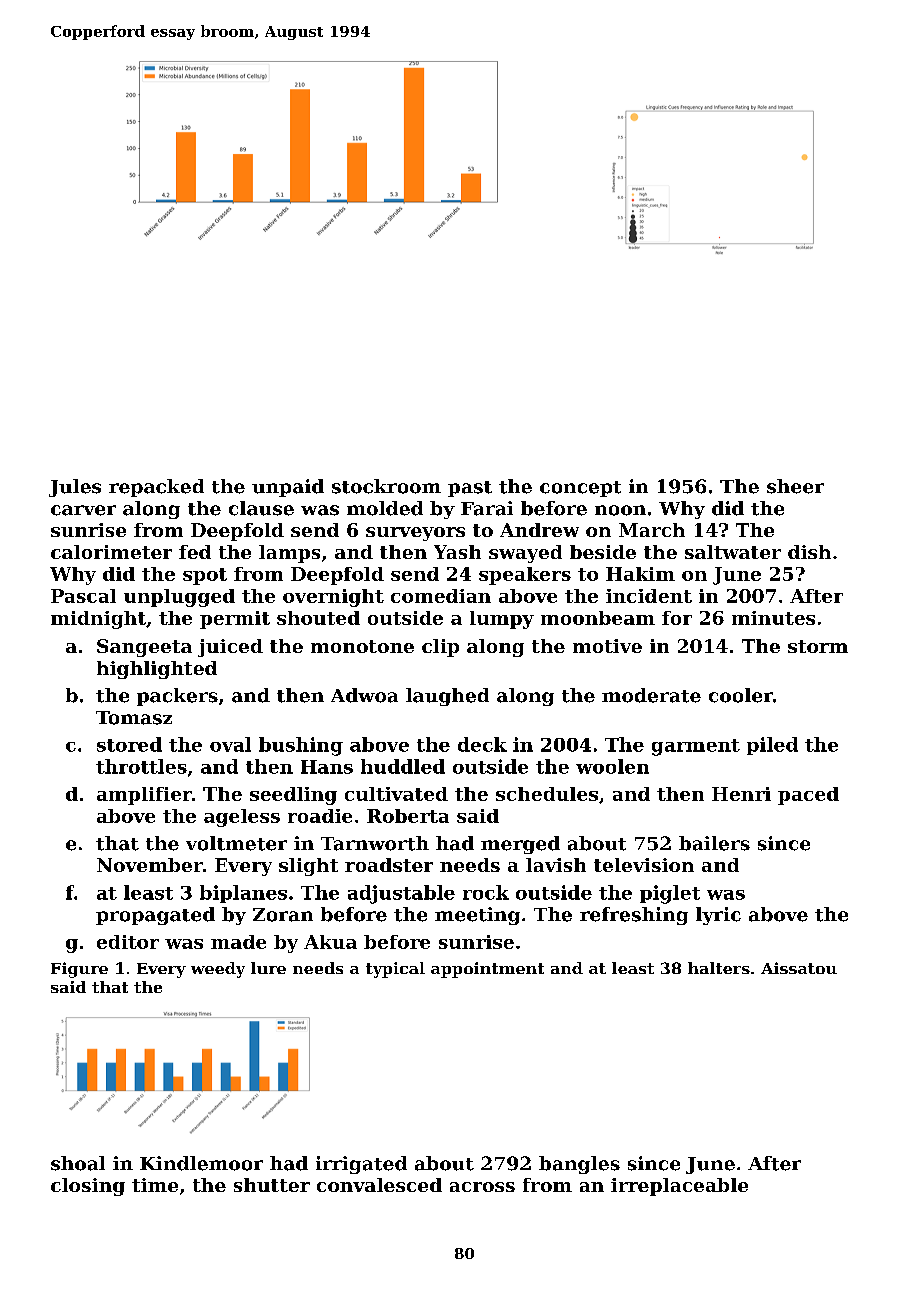 The height and width of the page is (1316, 908). Describe the element at coordinates (447, 697) in the page. I see `laughed` at that location.
